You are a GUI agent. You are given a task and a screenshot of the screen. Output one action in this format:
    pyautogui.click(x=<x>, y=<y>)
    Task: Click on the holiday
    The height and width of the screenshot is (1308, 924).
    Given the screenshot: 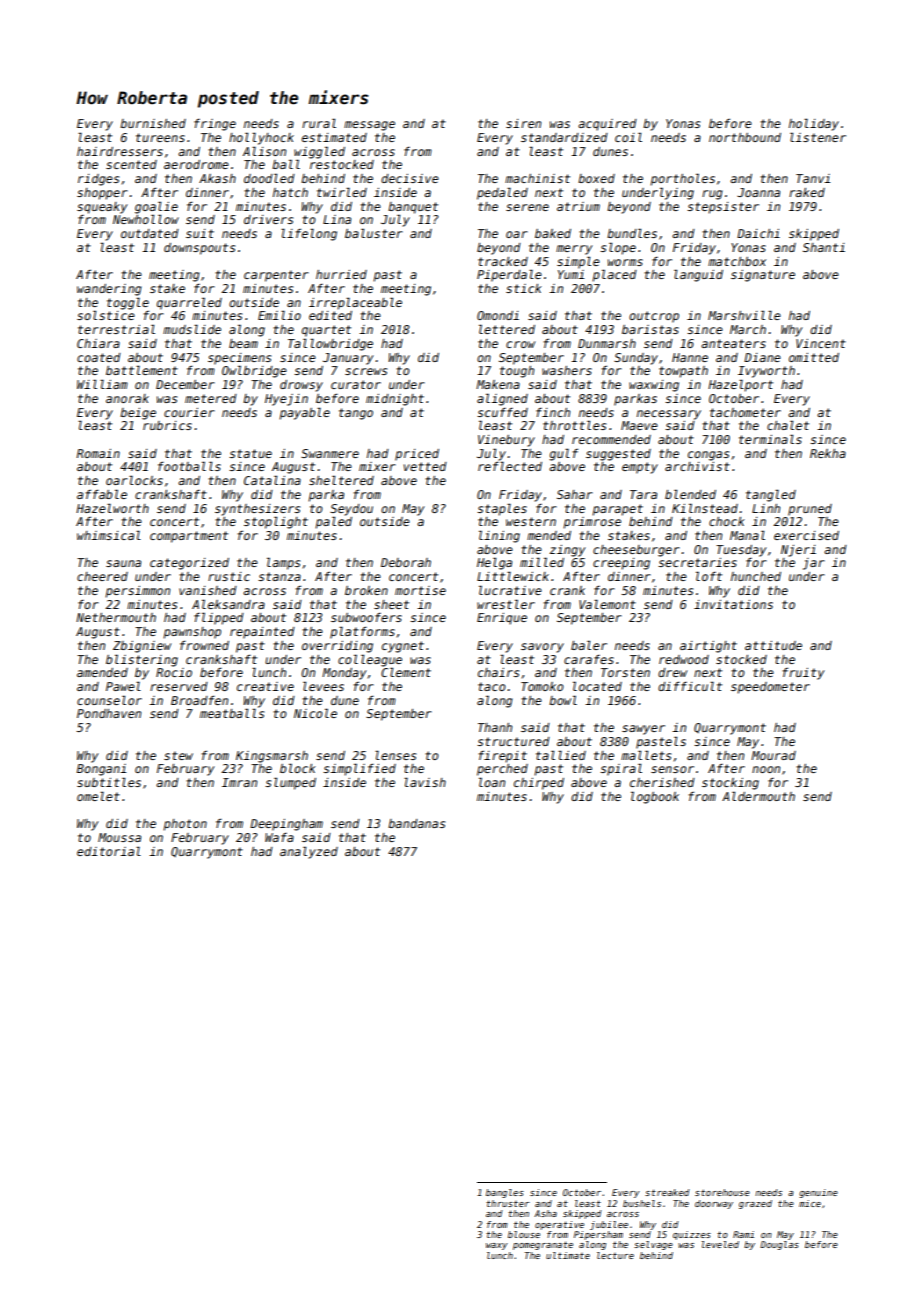 What is the action you would take?
    pyautogui.click(x=814, y=124)
